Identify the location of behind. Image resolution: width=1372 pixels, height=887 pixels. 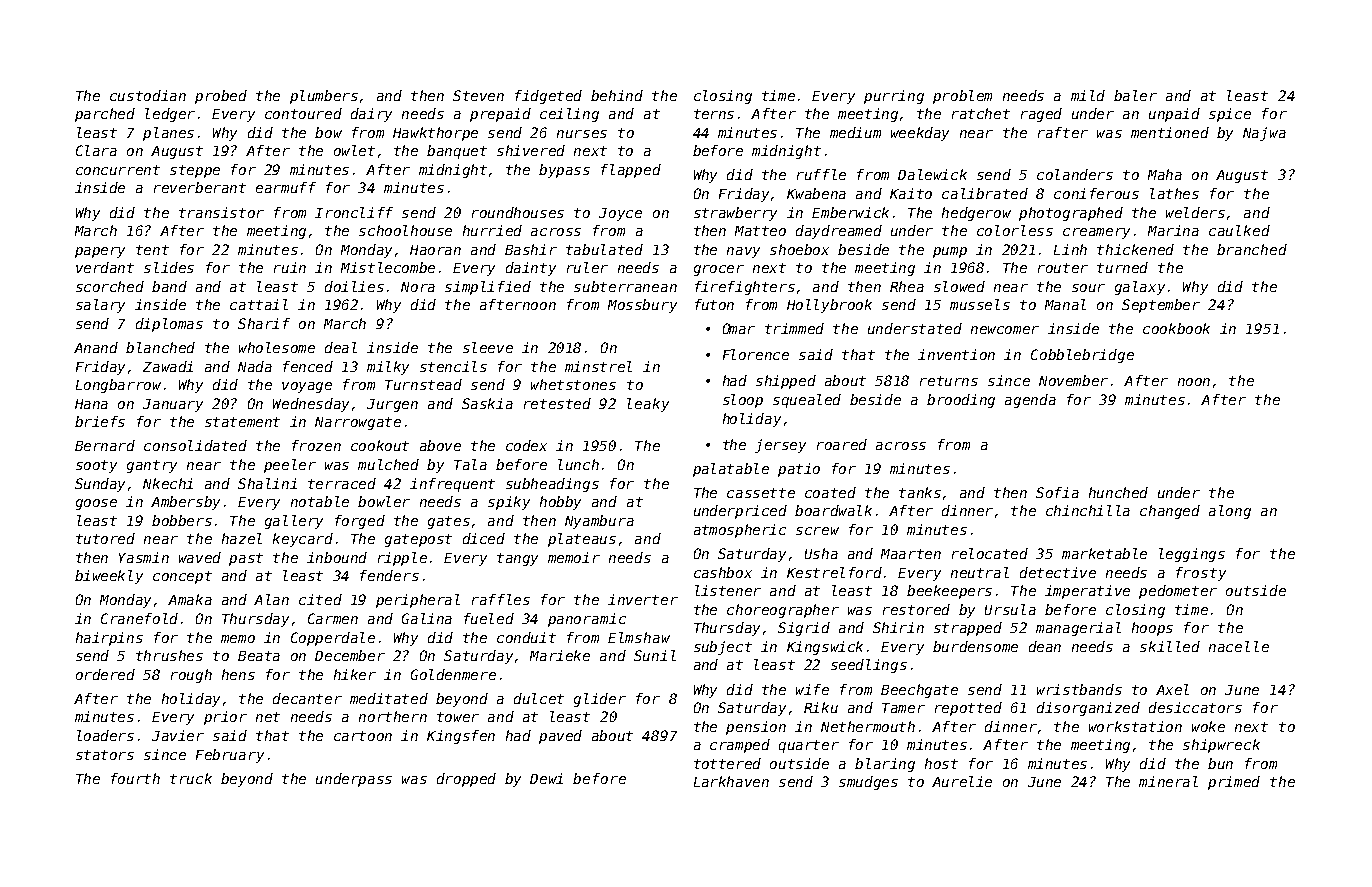
(617, 95).
